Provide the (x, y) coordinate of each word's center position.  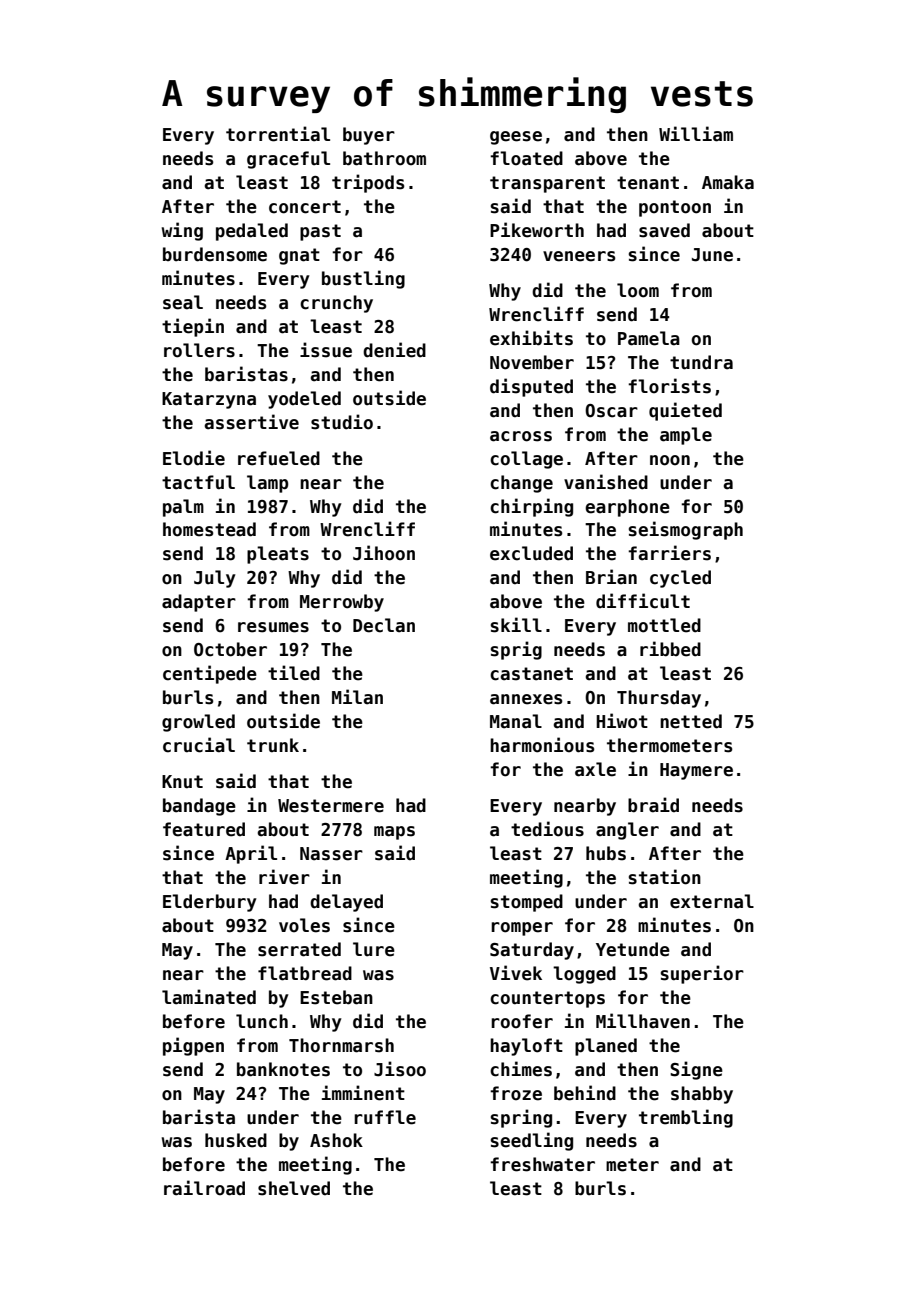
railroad (204, 1188)
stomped (527, 903)
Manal (516, 721)
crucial (199, 745)
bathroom (384, 158)
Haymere (696, 771)
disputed (531, 387)
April (251, 854)
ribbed (670, 649)
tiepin (193, 327)
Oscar (611, 411)
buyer (369, 136)
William (696, 134)
